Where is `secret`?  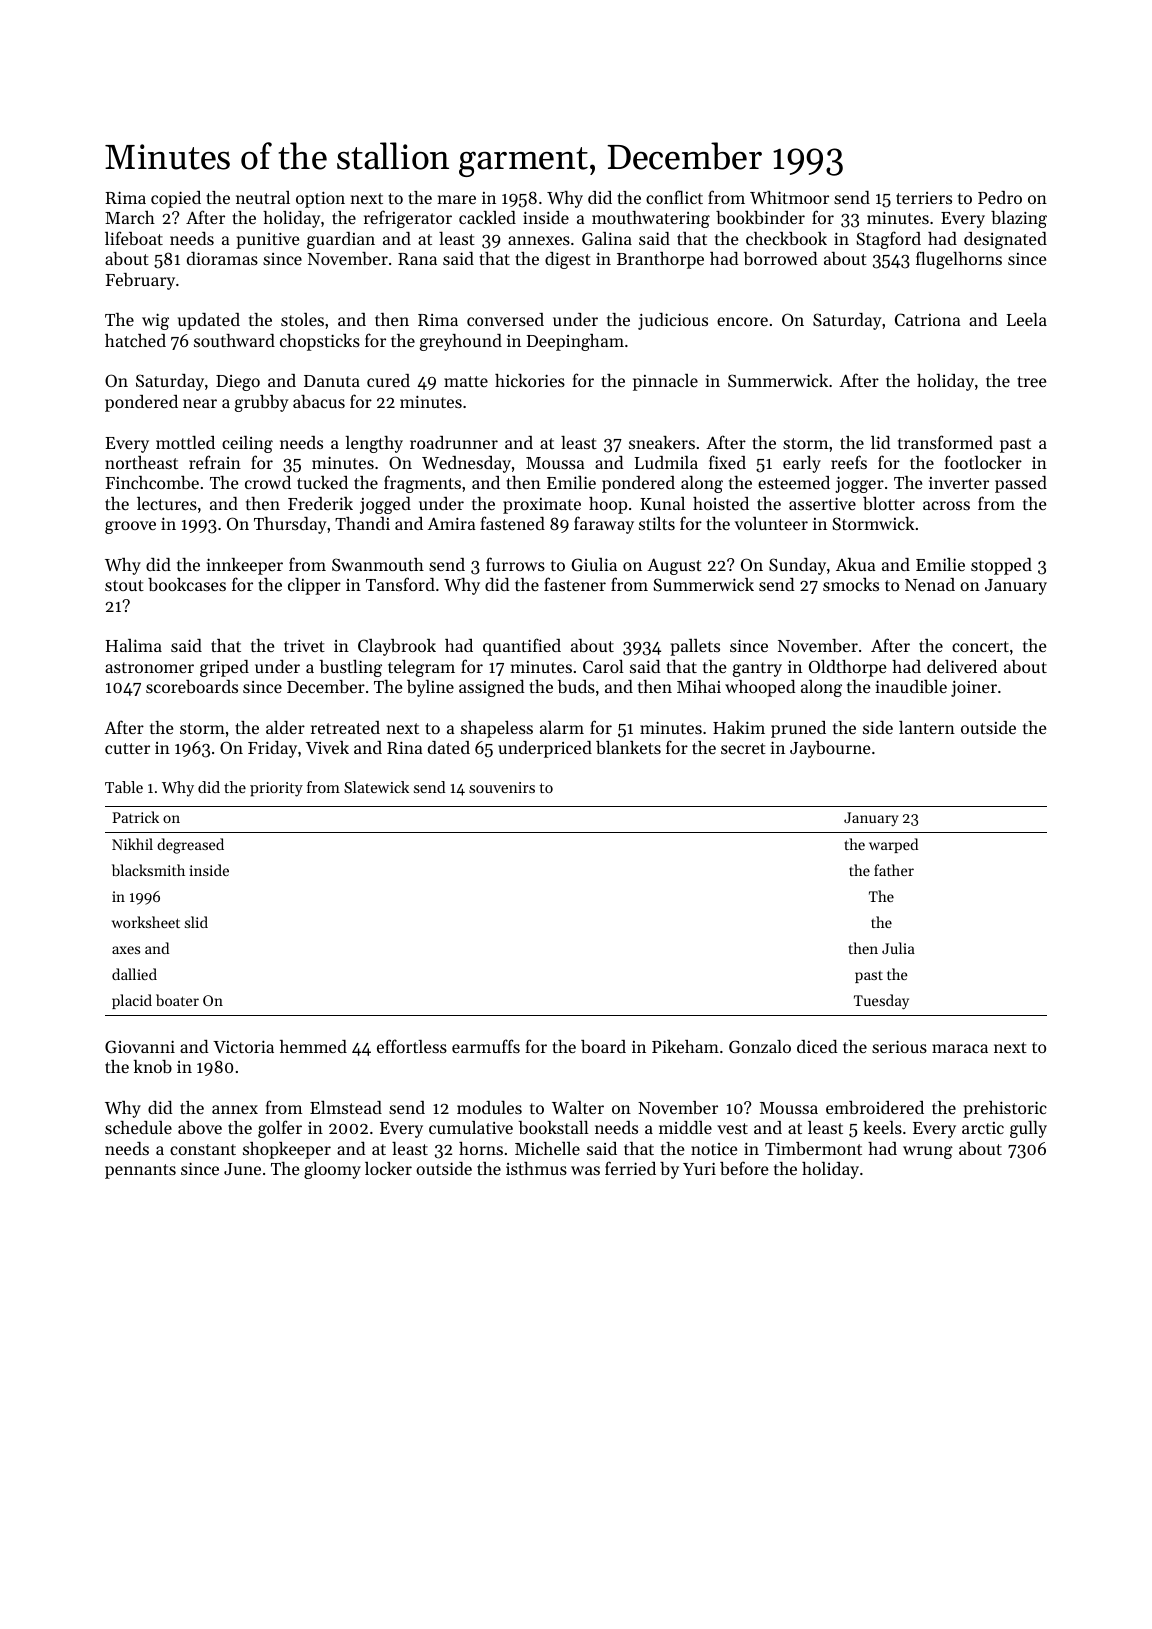 secret is located at coordinates (743, 748).
